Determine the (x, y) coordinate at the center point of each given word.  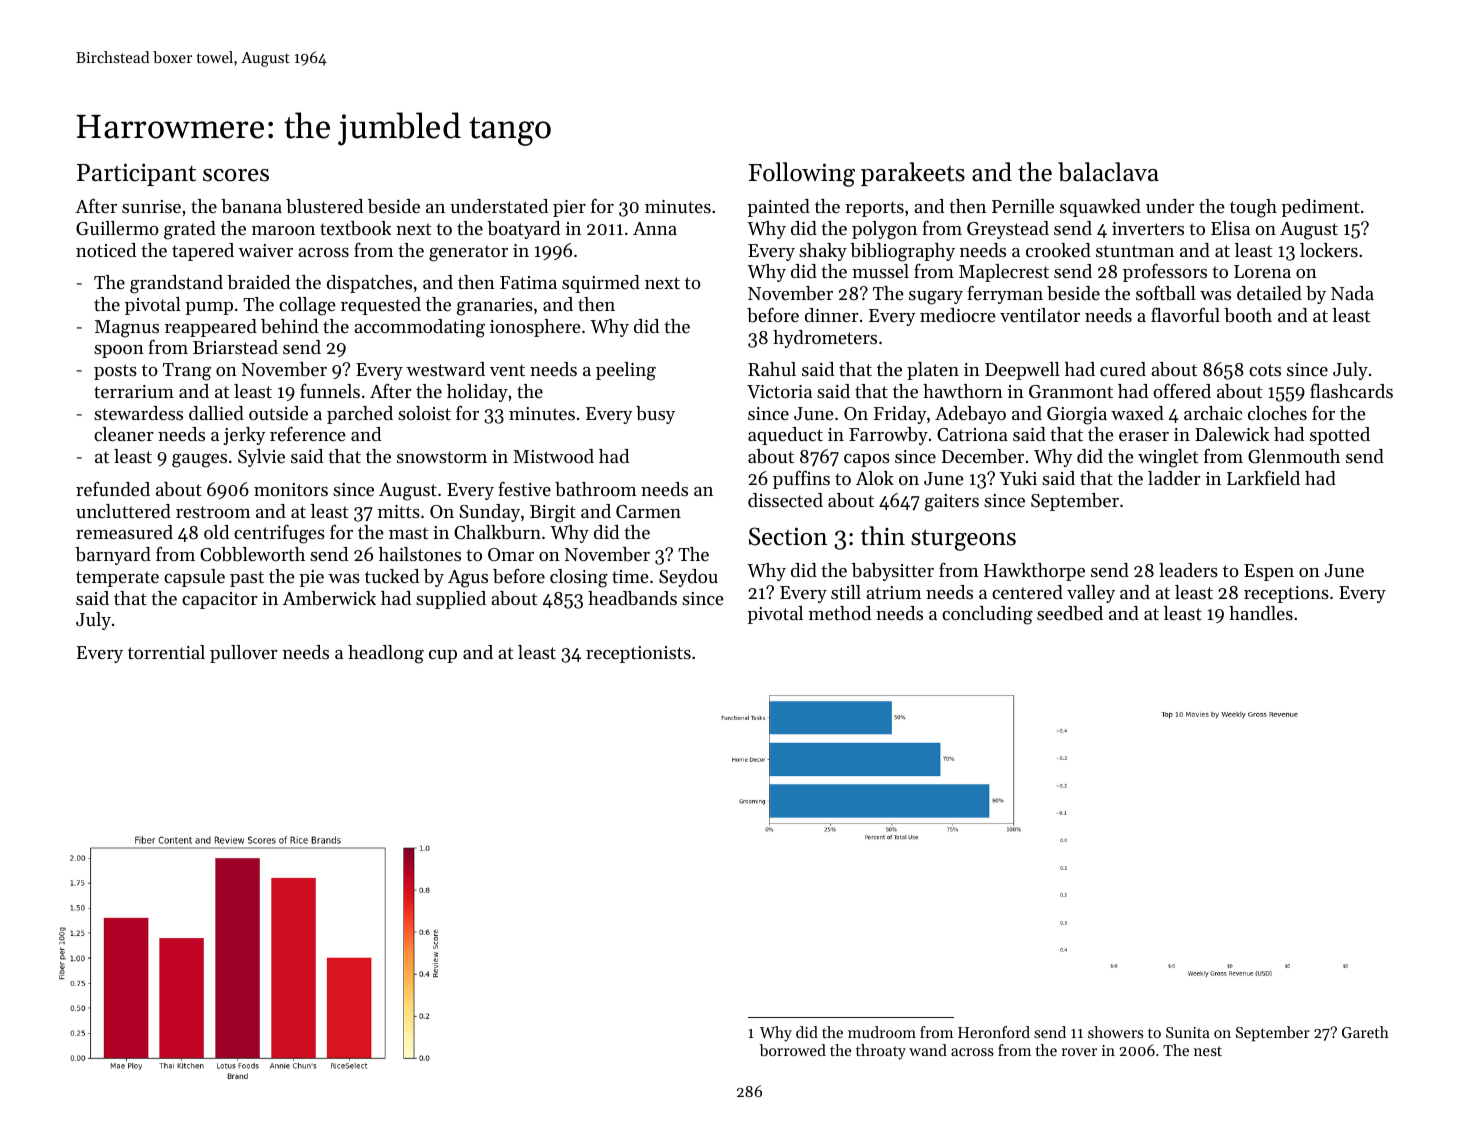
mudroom (882, 1032)
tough (1253, 208)
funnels (330, 391)
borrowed (792, 1050)
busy (655, 415)
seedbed (1070, 613)
